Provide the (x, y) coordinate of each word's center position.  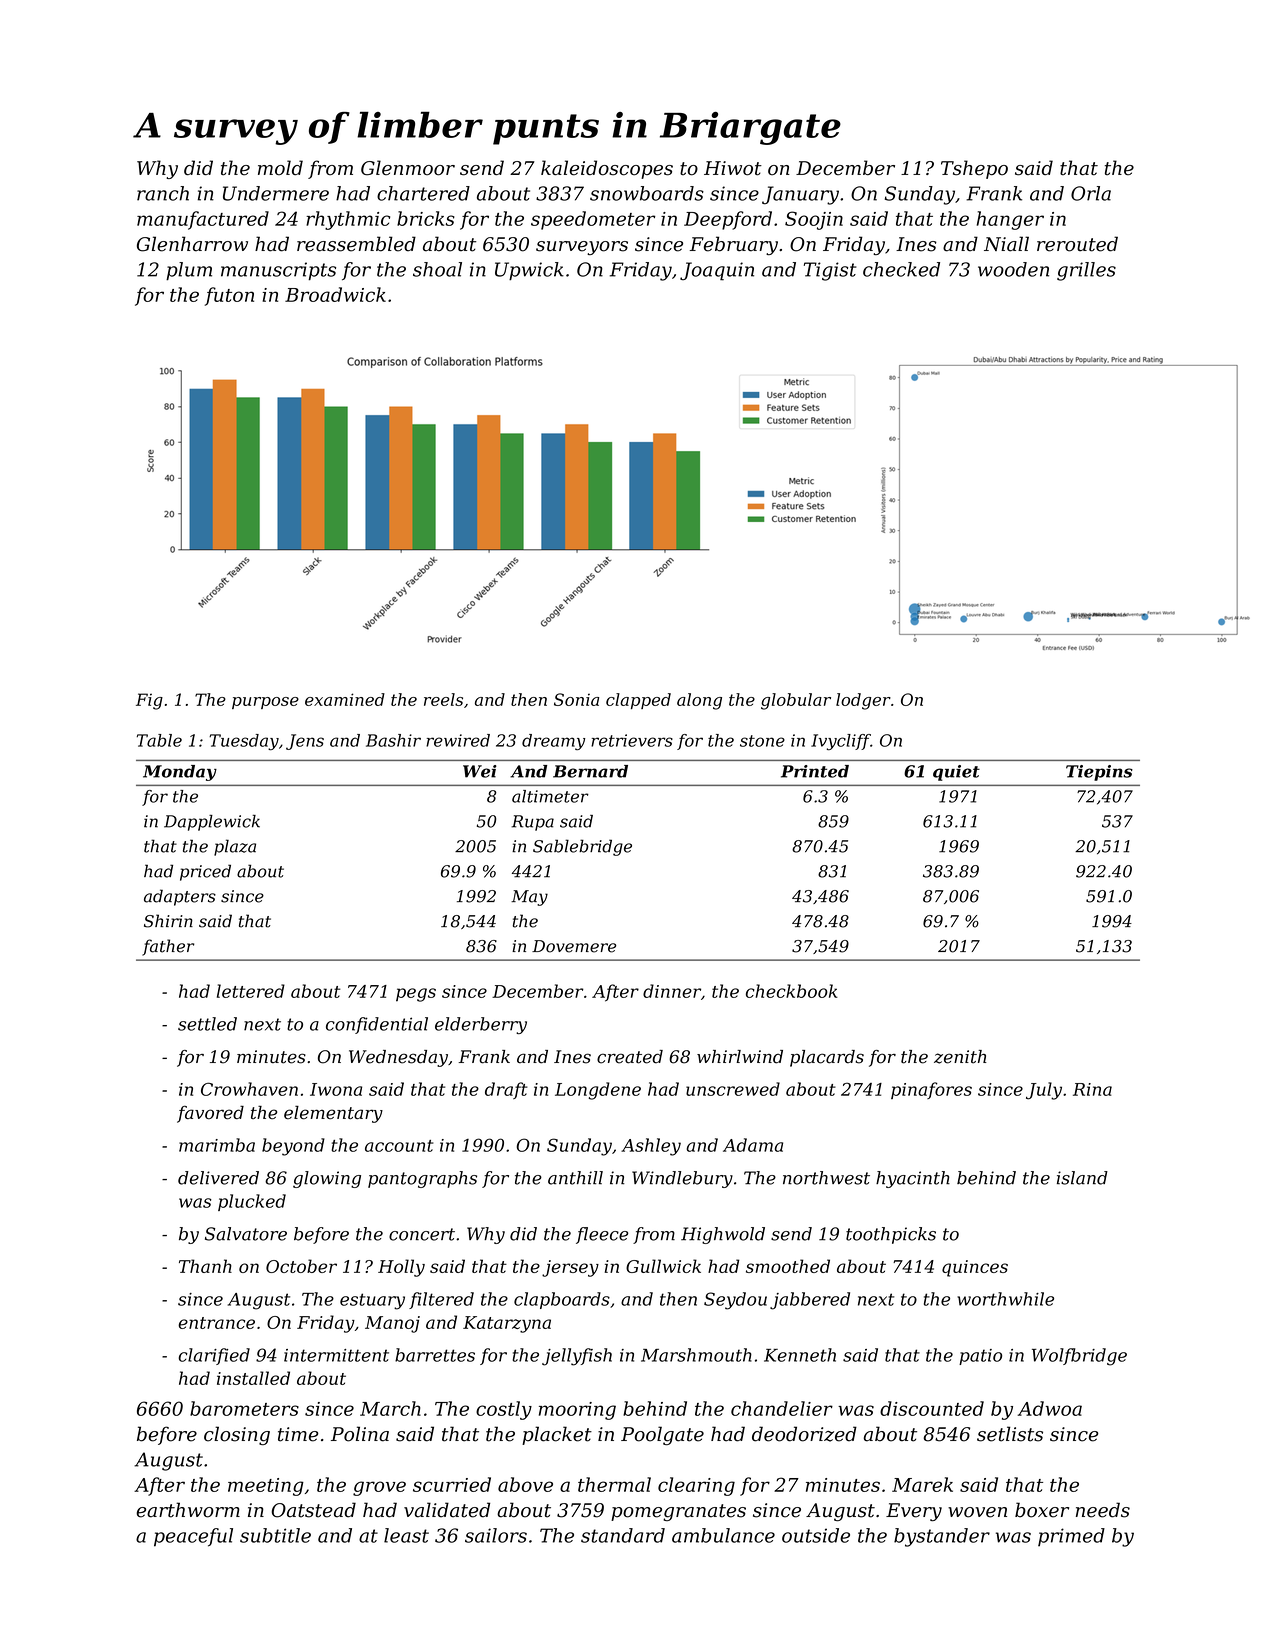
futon (229, 296)
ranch (163, 193)
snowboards (647, 193)
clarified (214, 1356)
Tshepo (974, 169)
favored (210, 1114)
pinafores (931, 1090)
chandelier (782, 1408)
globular (796, 701)
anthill (575, 1178)
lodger (863, 701)
